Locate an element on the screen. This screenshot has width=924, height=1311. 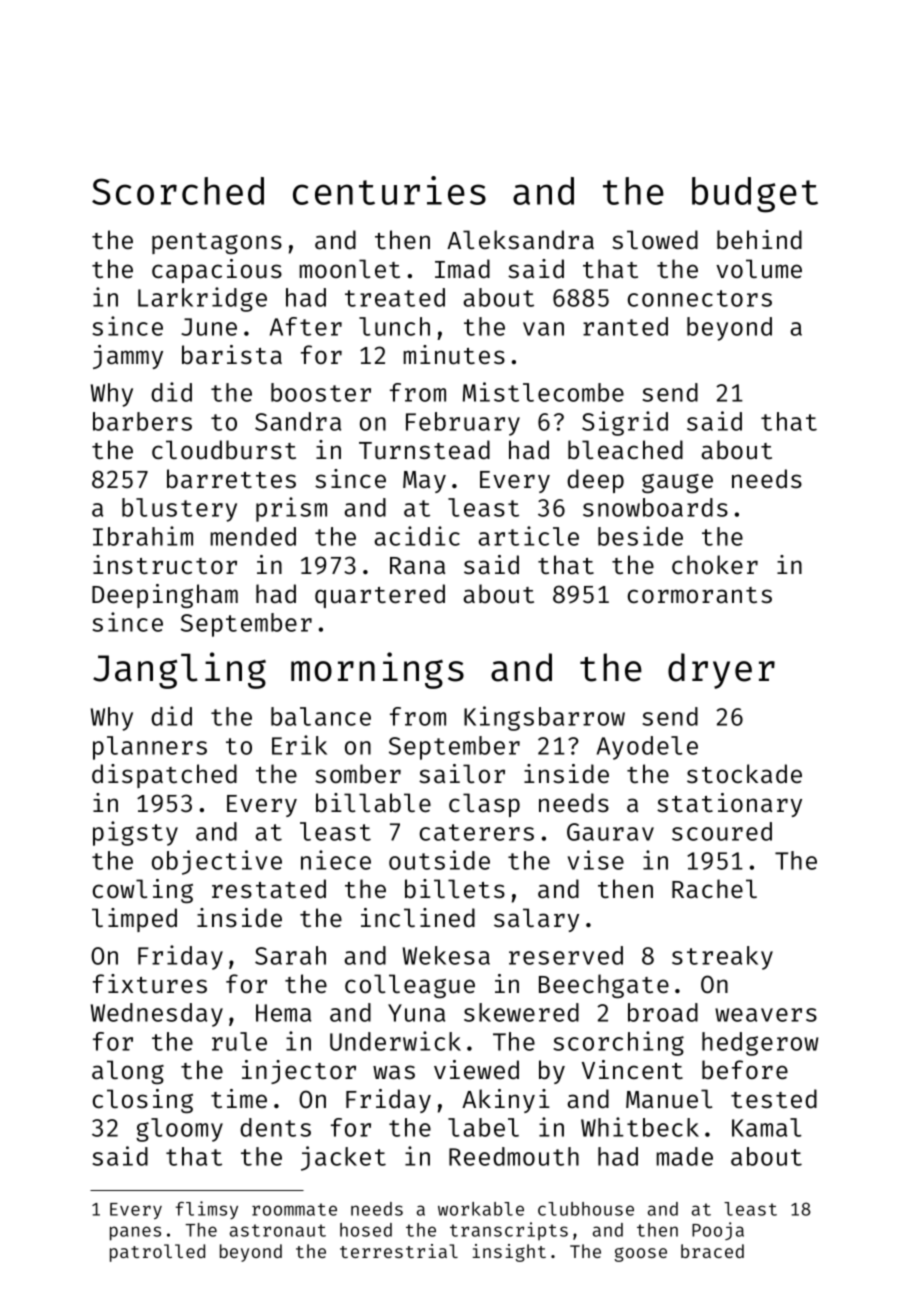
workable is located at coordinates (481, 1209).
